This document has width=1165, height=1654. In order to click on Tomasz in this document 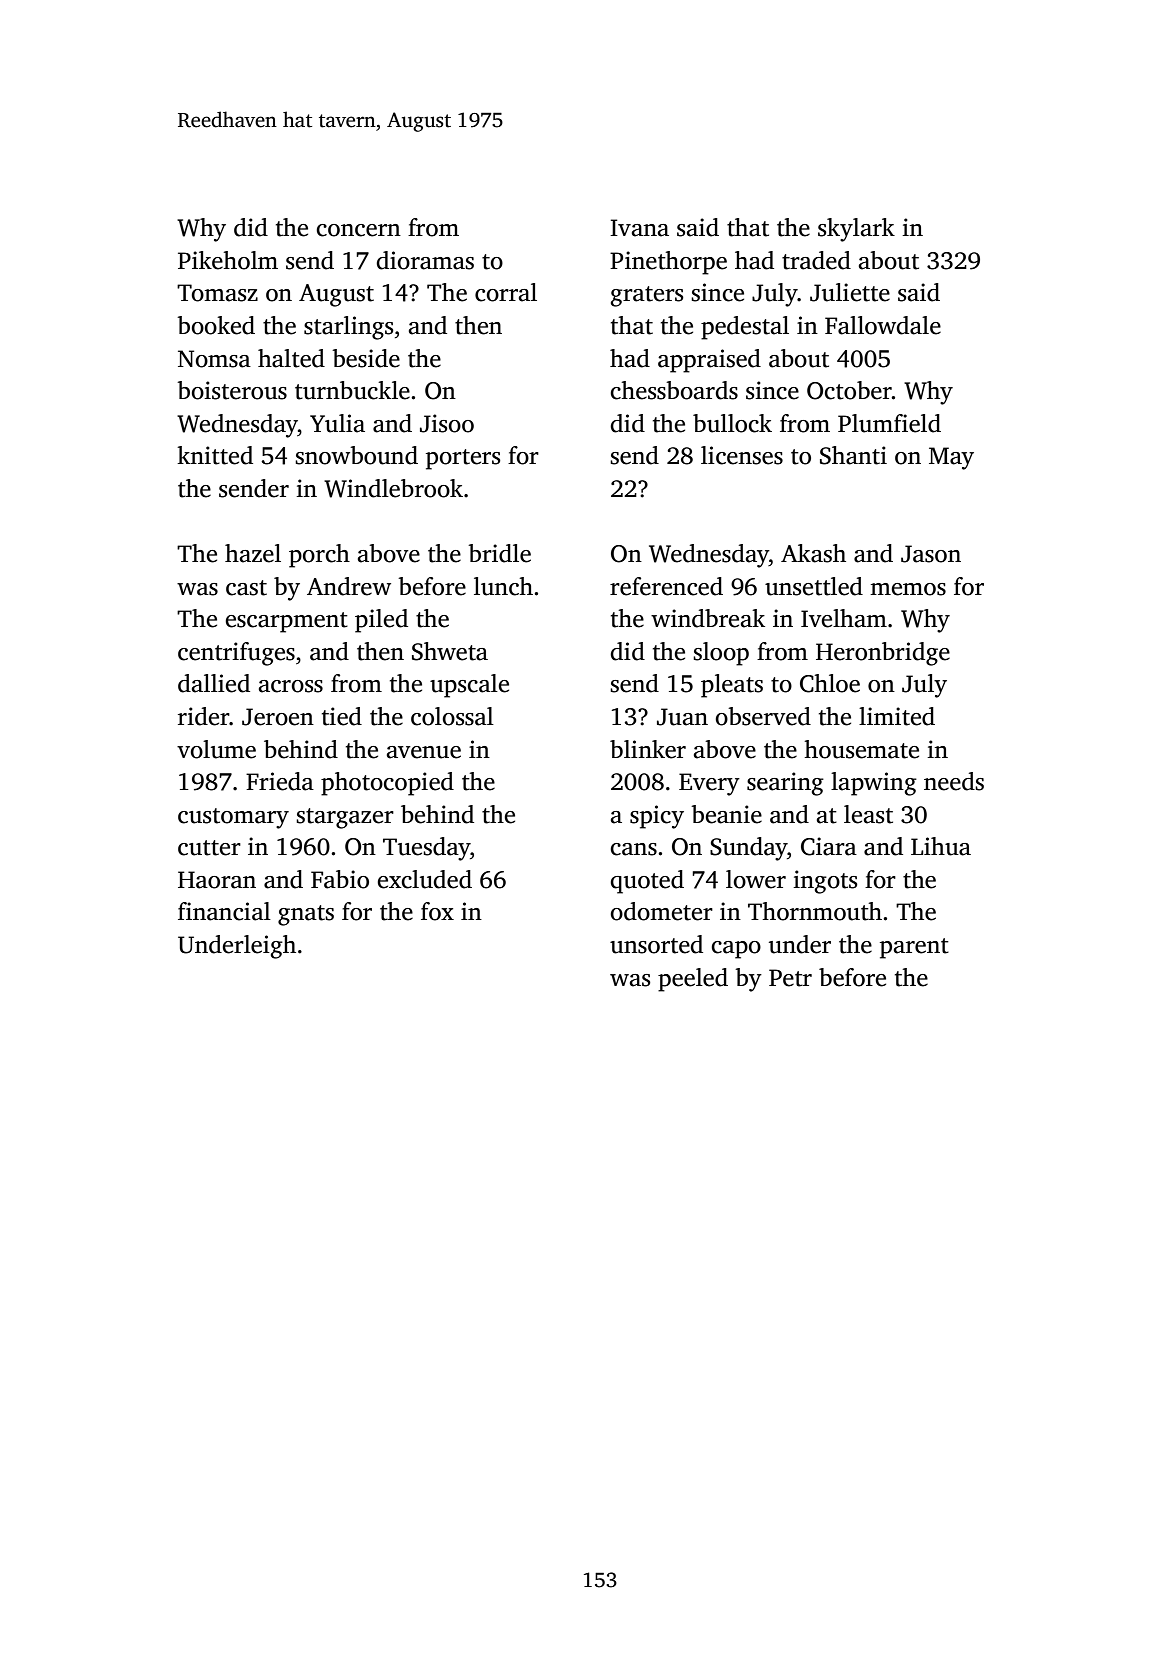, I will do `click(217, 293)`.
